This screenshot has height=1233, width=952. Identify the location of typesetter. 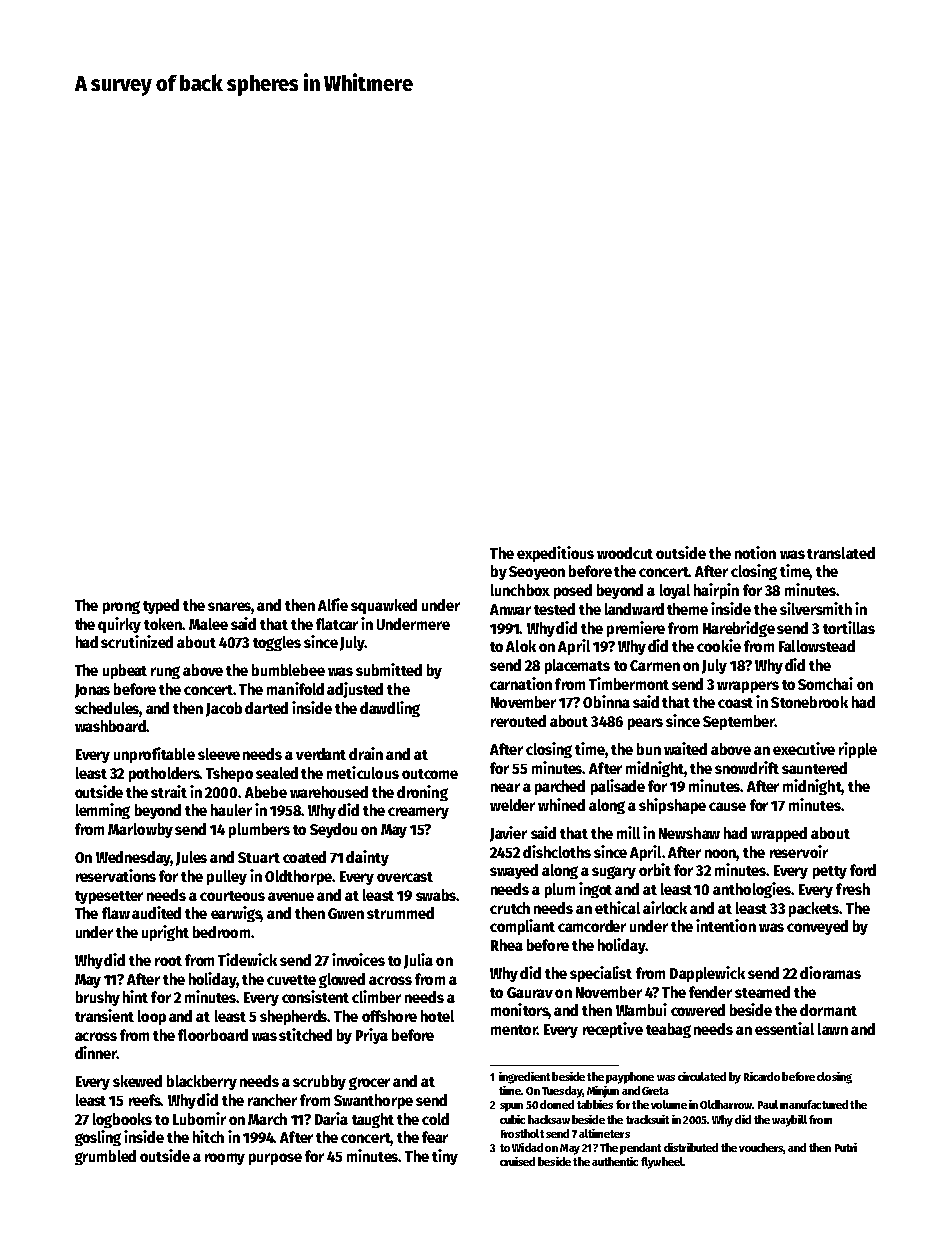
(109, 897).
